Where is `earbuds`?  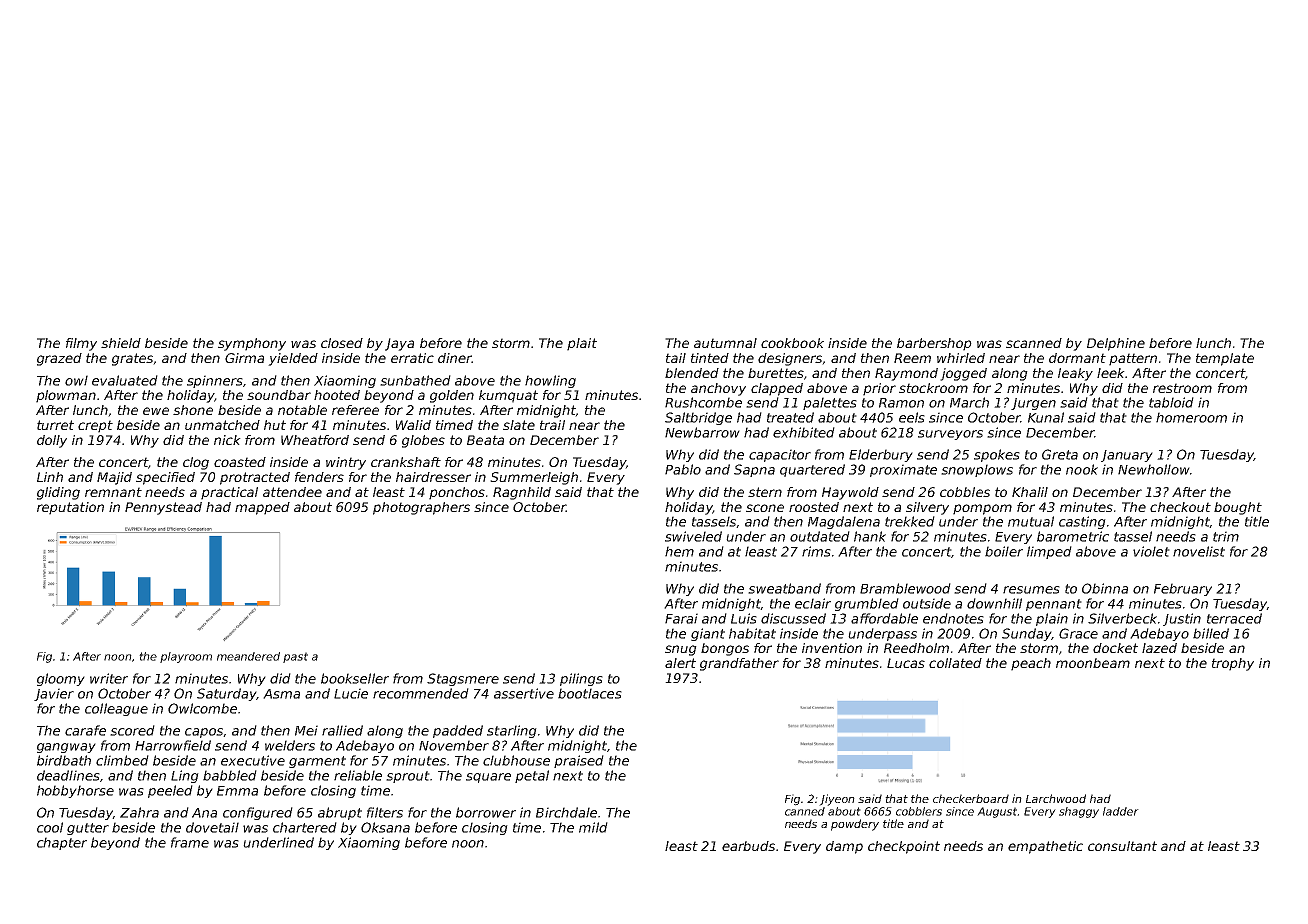
earbuds is located at coordinates (748, 846).
